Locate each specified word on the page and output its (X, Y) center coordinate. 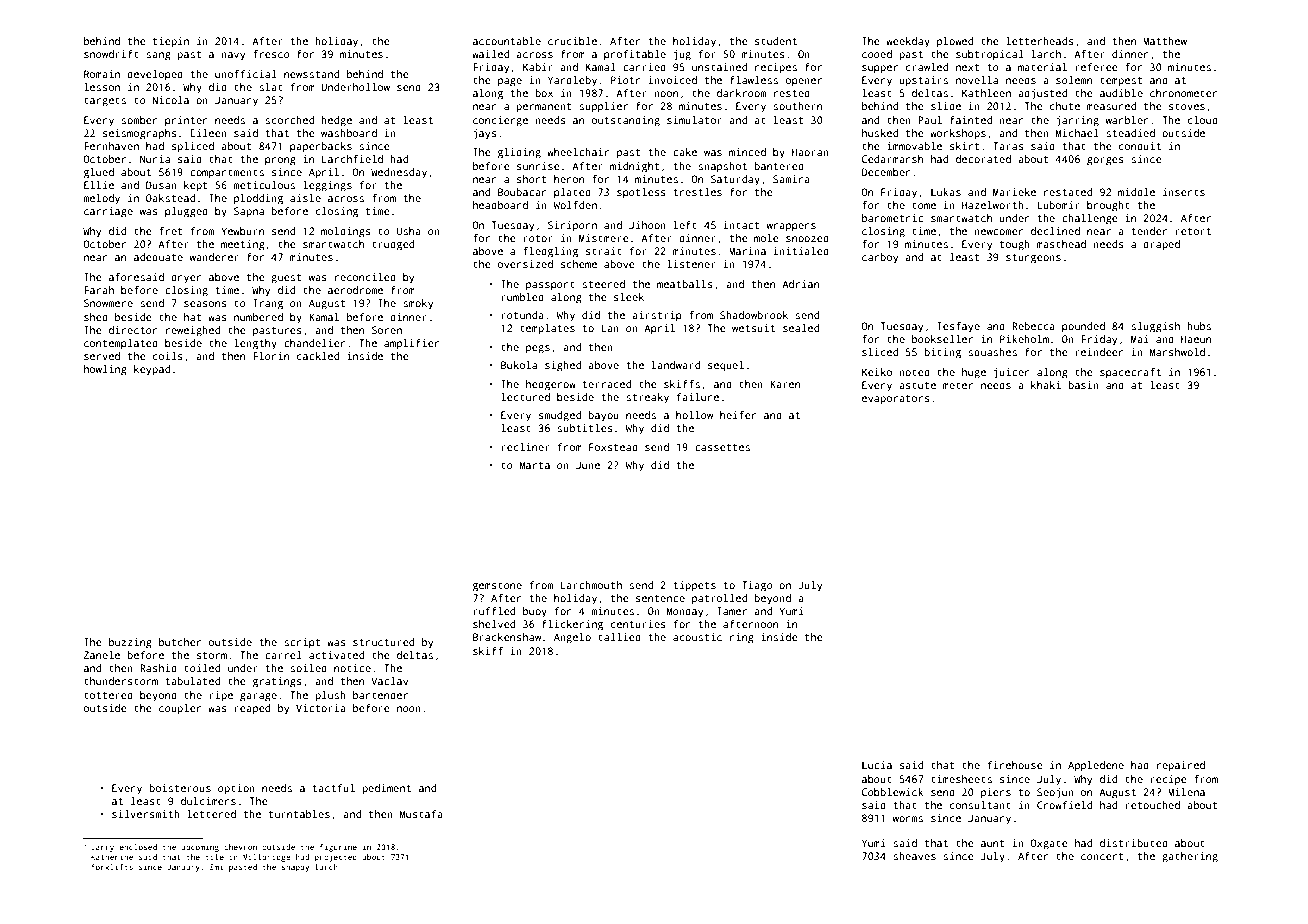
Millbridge (267, 858)
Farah (99, 290)
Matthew (1165, 41)
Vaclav (389, 681)
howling (105, 370)
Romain (102, 74)
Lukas (946, 192)
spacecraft (1130, 373)
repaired (1181, 766)
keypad (152, 370)
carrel (283, 655)
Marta (535, 465)
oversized (525, 264)
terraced (606, 384)
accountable (507, 41)
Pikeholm (1024, 339)
